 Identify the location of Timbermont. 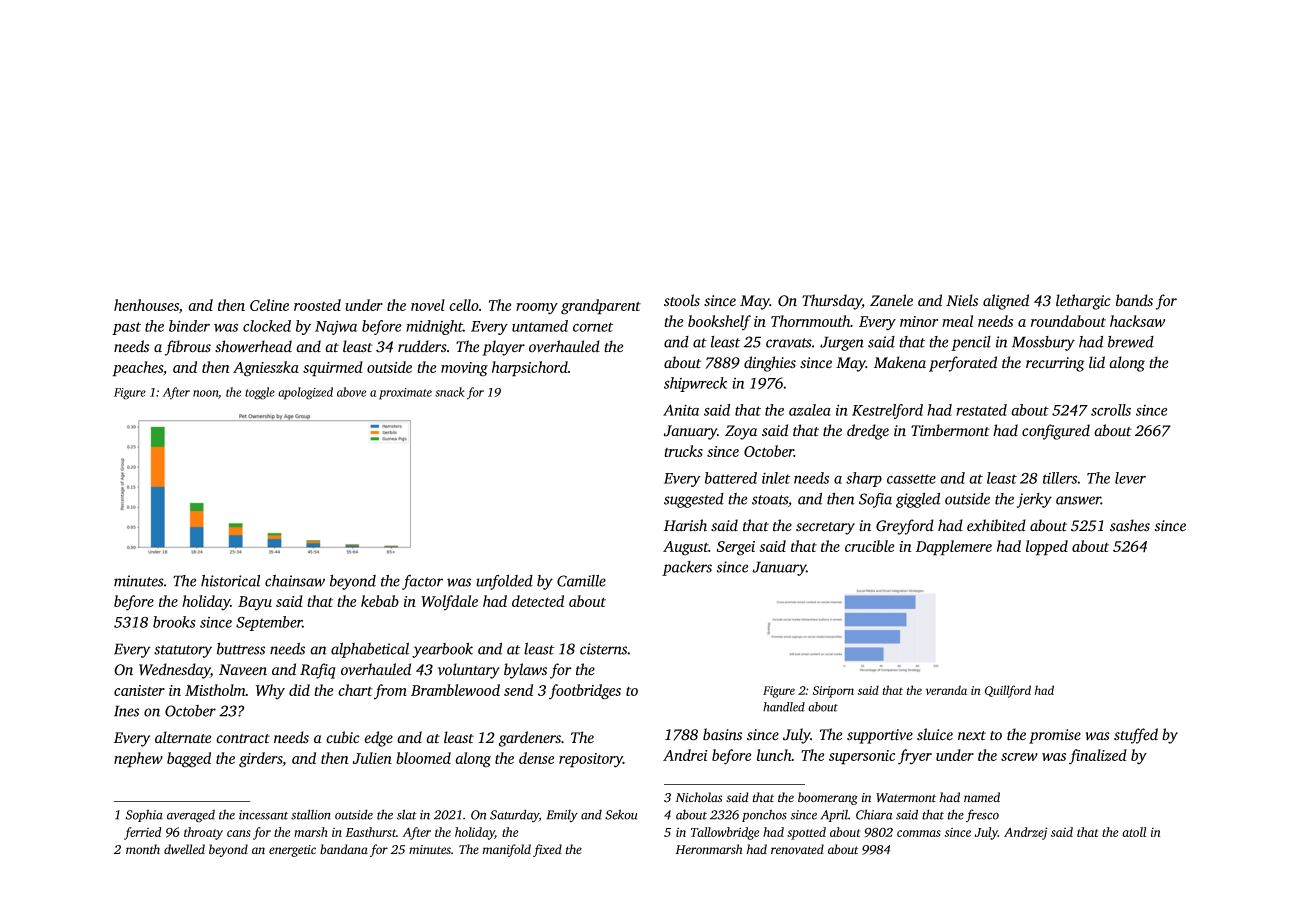
(950, 430).
